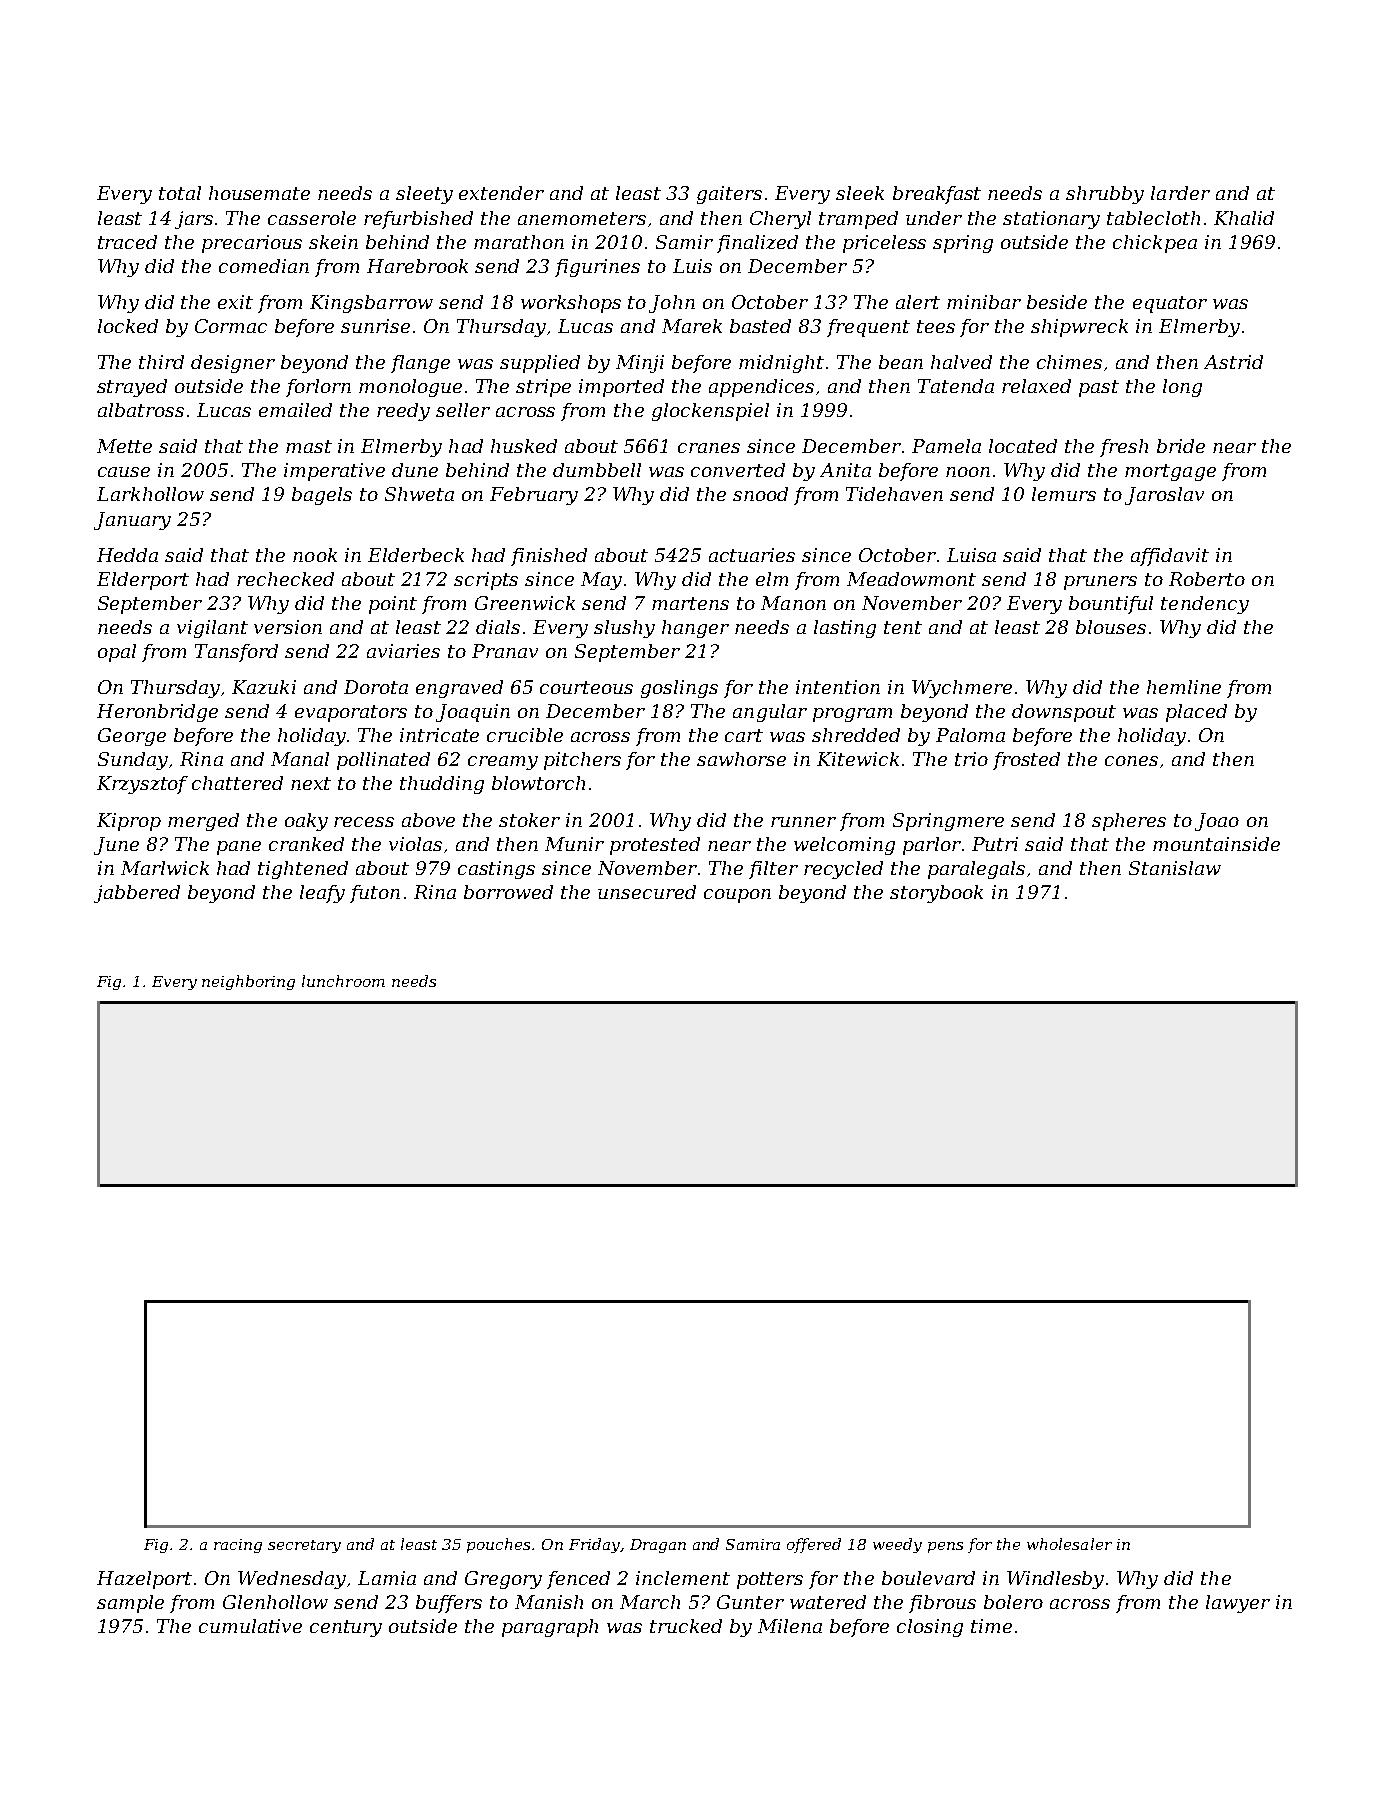 The height and width of the screenshot is (1806, 1395). Describe the element at coordinates (729, 195) in the screenshot. I see `gaiters` at that location.
